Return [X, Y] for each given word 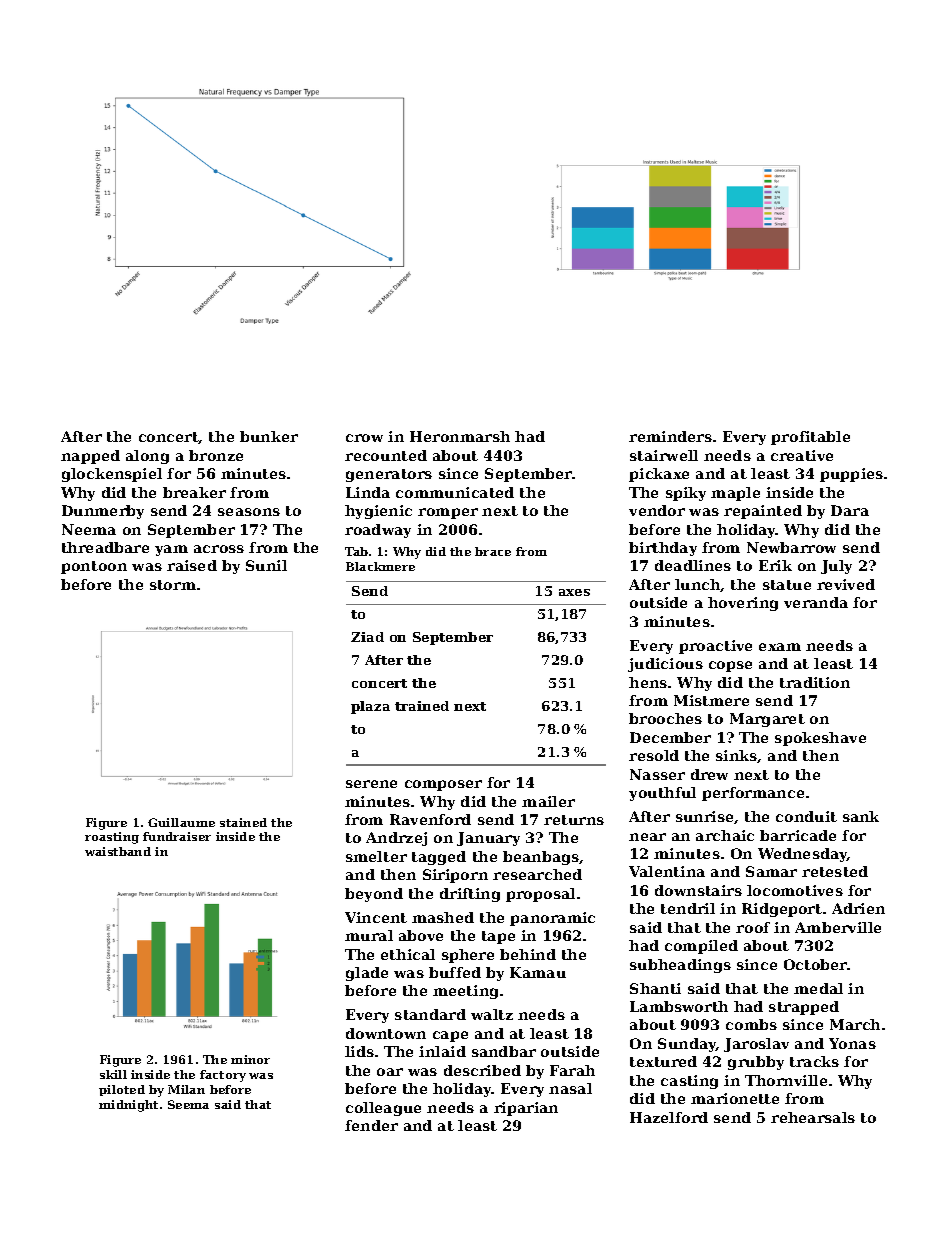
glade [367, 974]
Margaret [767, 720]
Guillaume [181, 822]
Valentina [667, 871]
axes [574, 592]
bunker [269, 436]
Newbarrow [791, 547]
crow [364, 438]
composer [443, 785]
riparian [526, 1109]
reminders [670, 436]
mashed [443, 917]
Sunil [266, 565]
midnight [128, 1106]
